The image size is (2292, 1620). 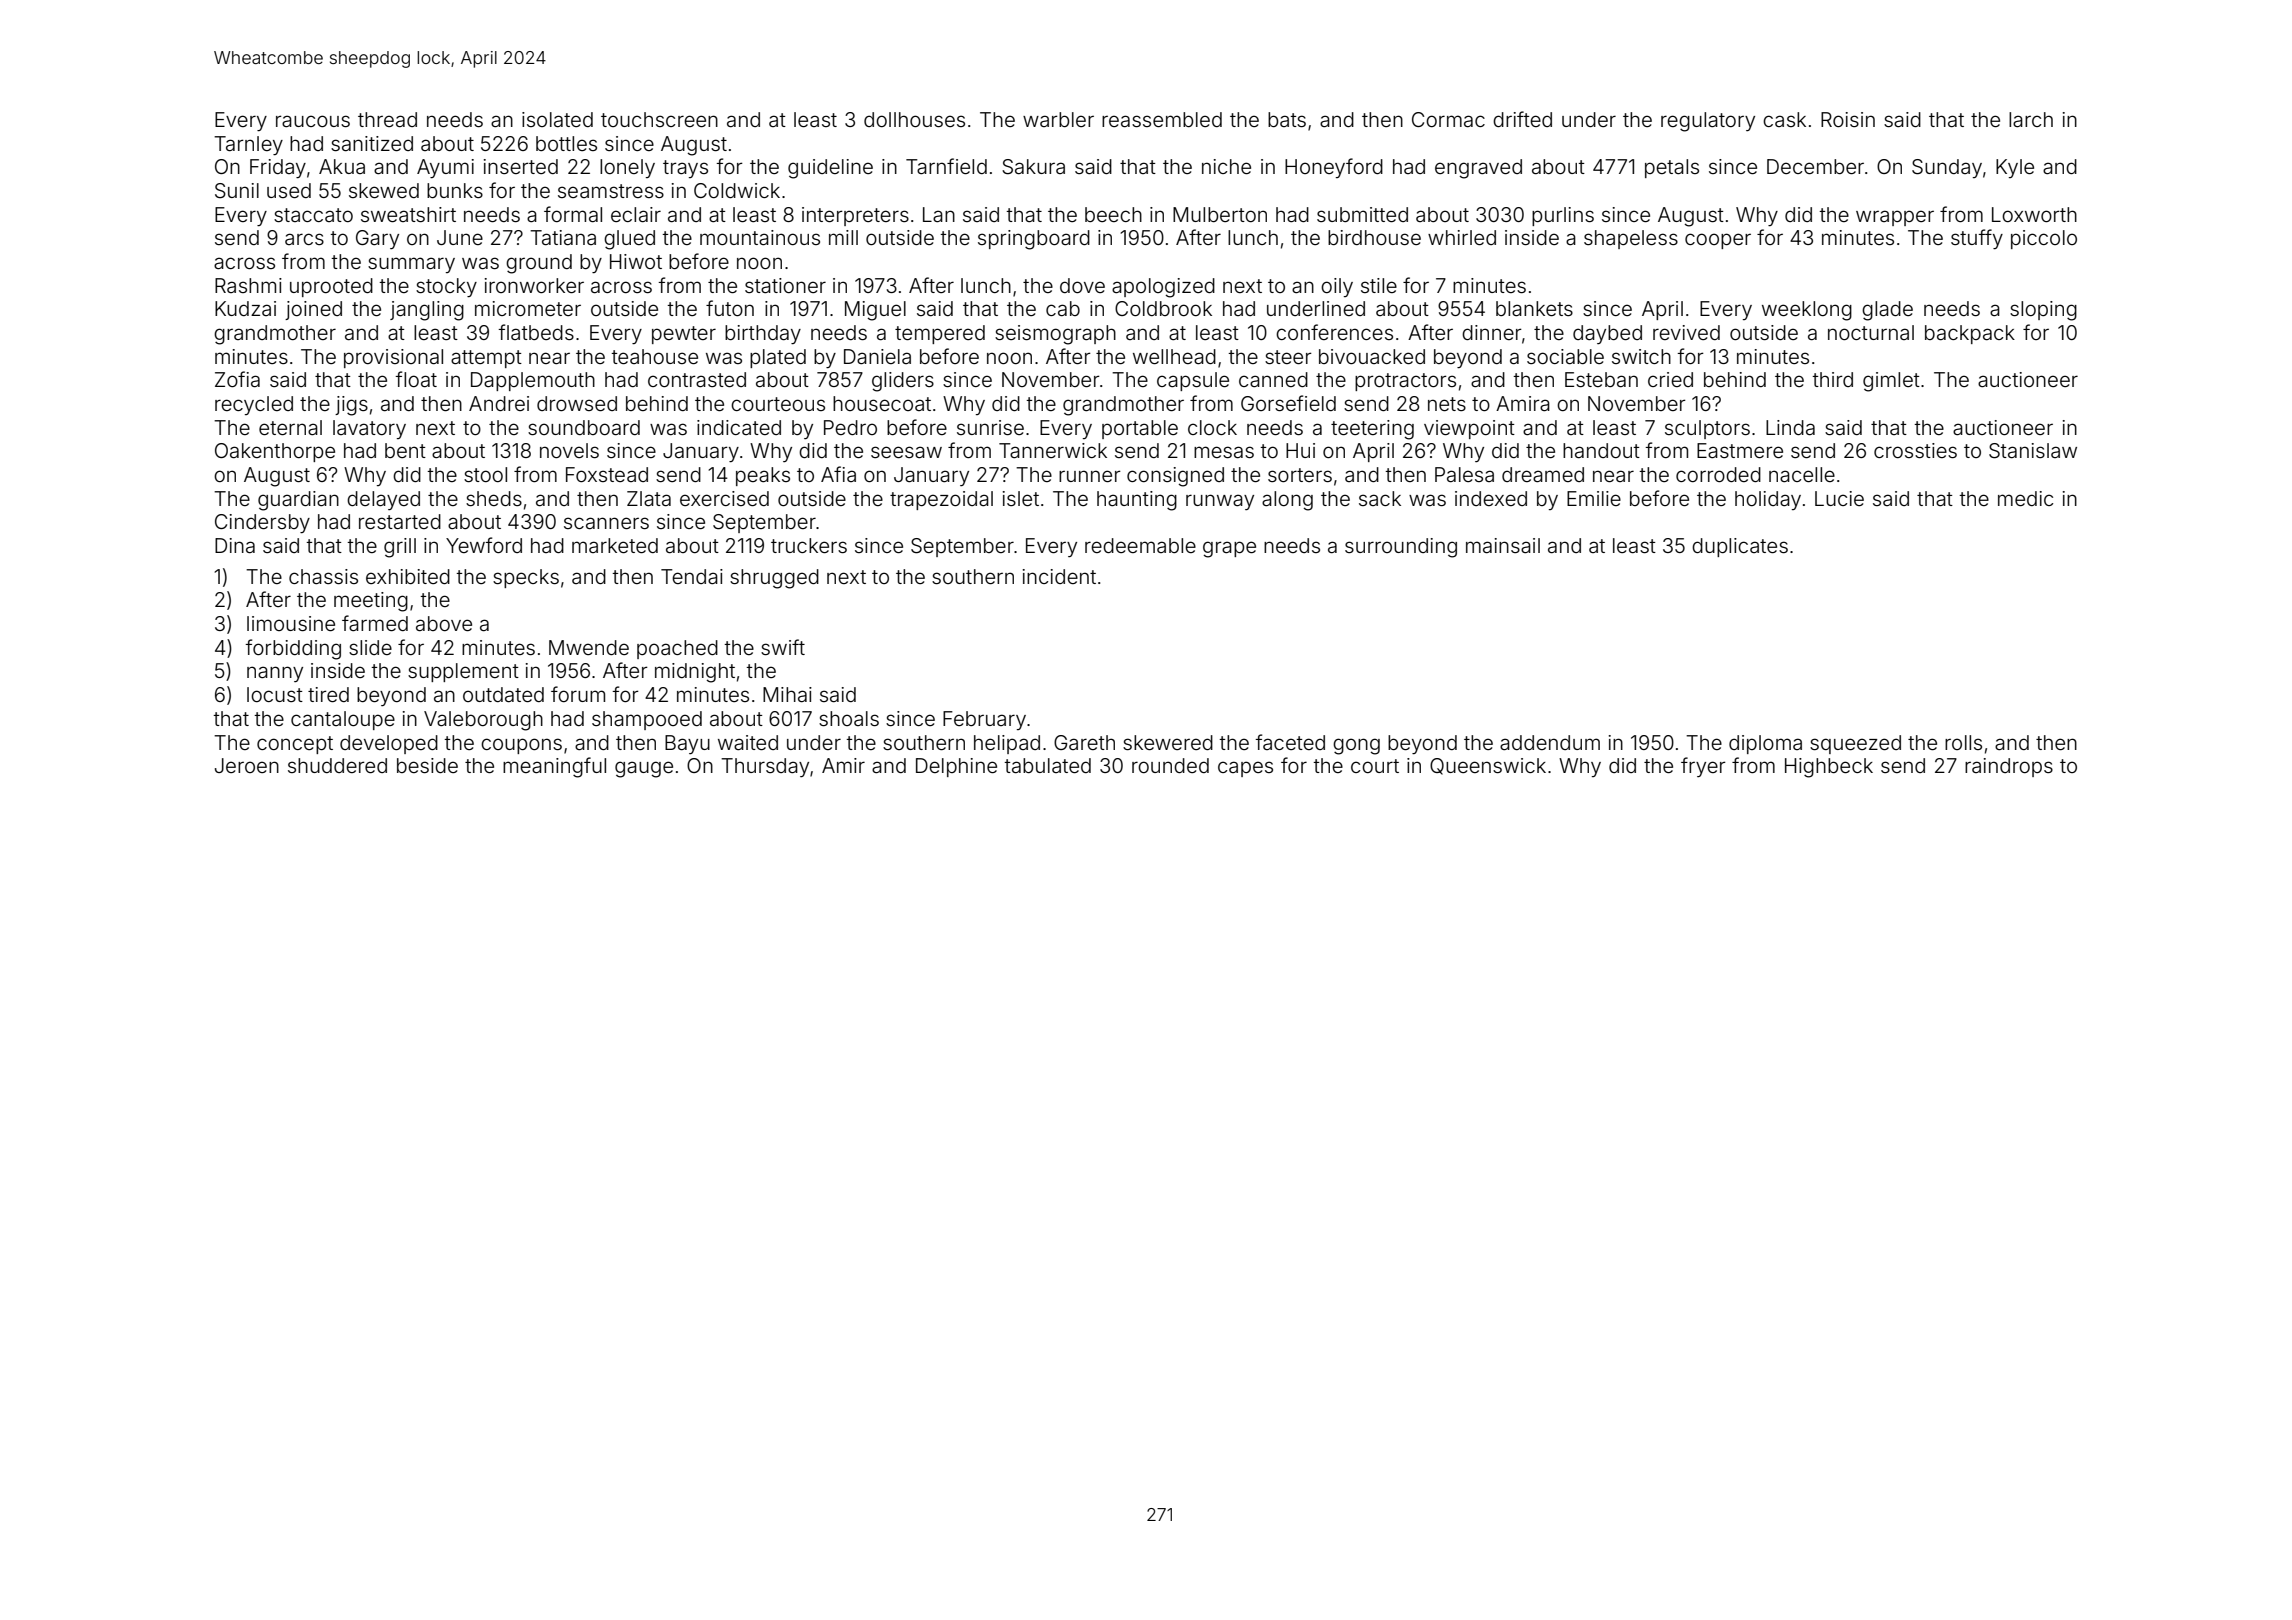 I want to click on cantaloupe, so click(x=343, y=720).
